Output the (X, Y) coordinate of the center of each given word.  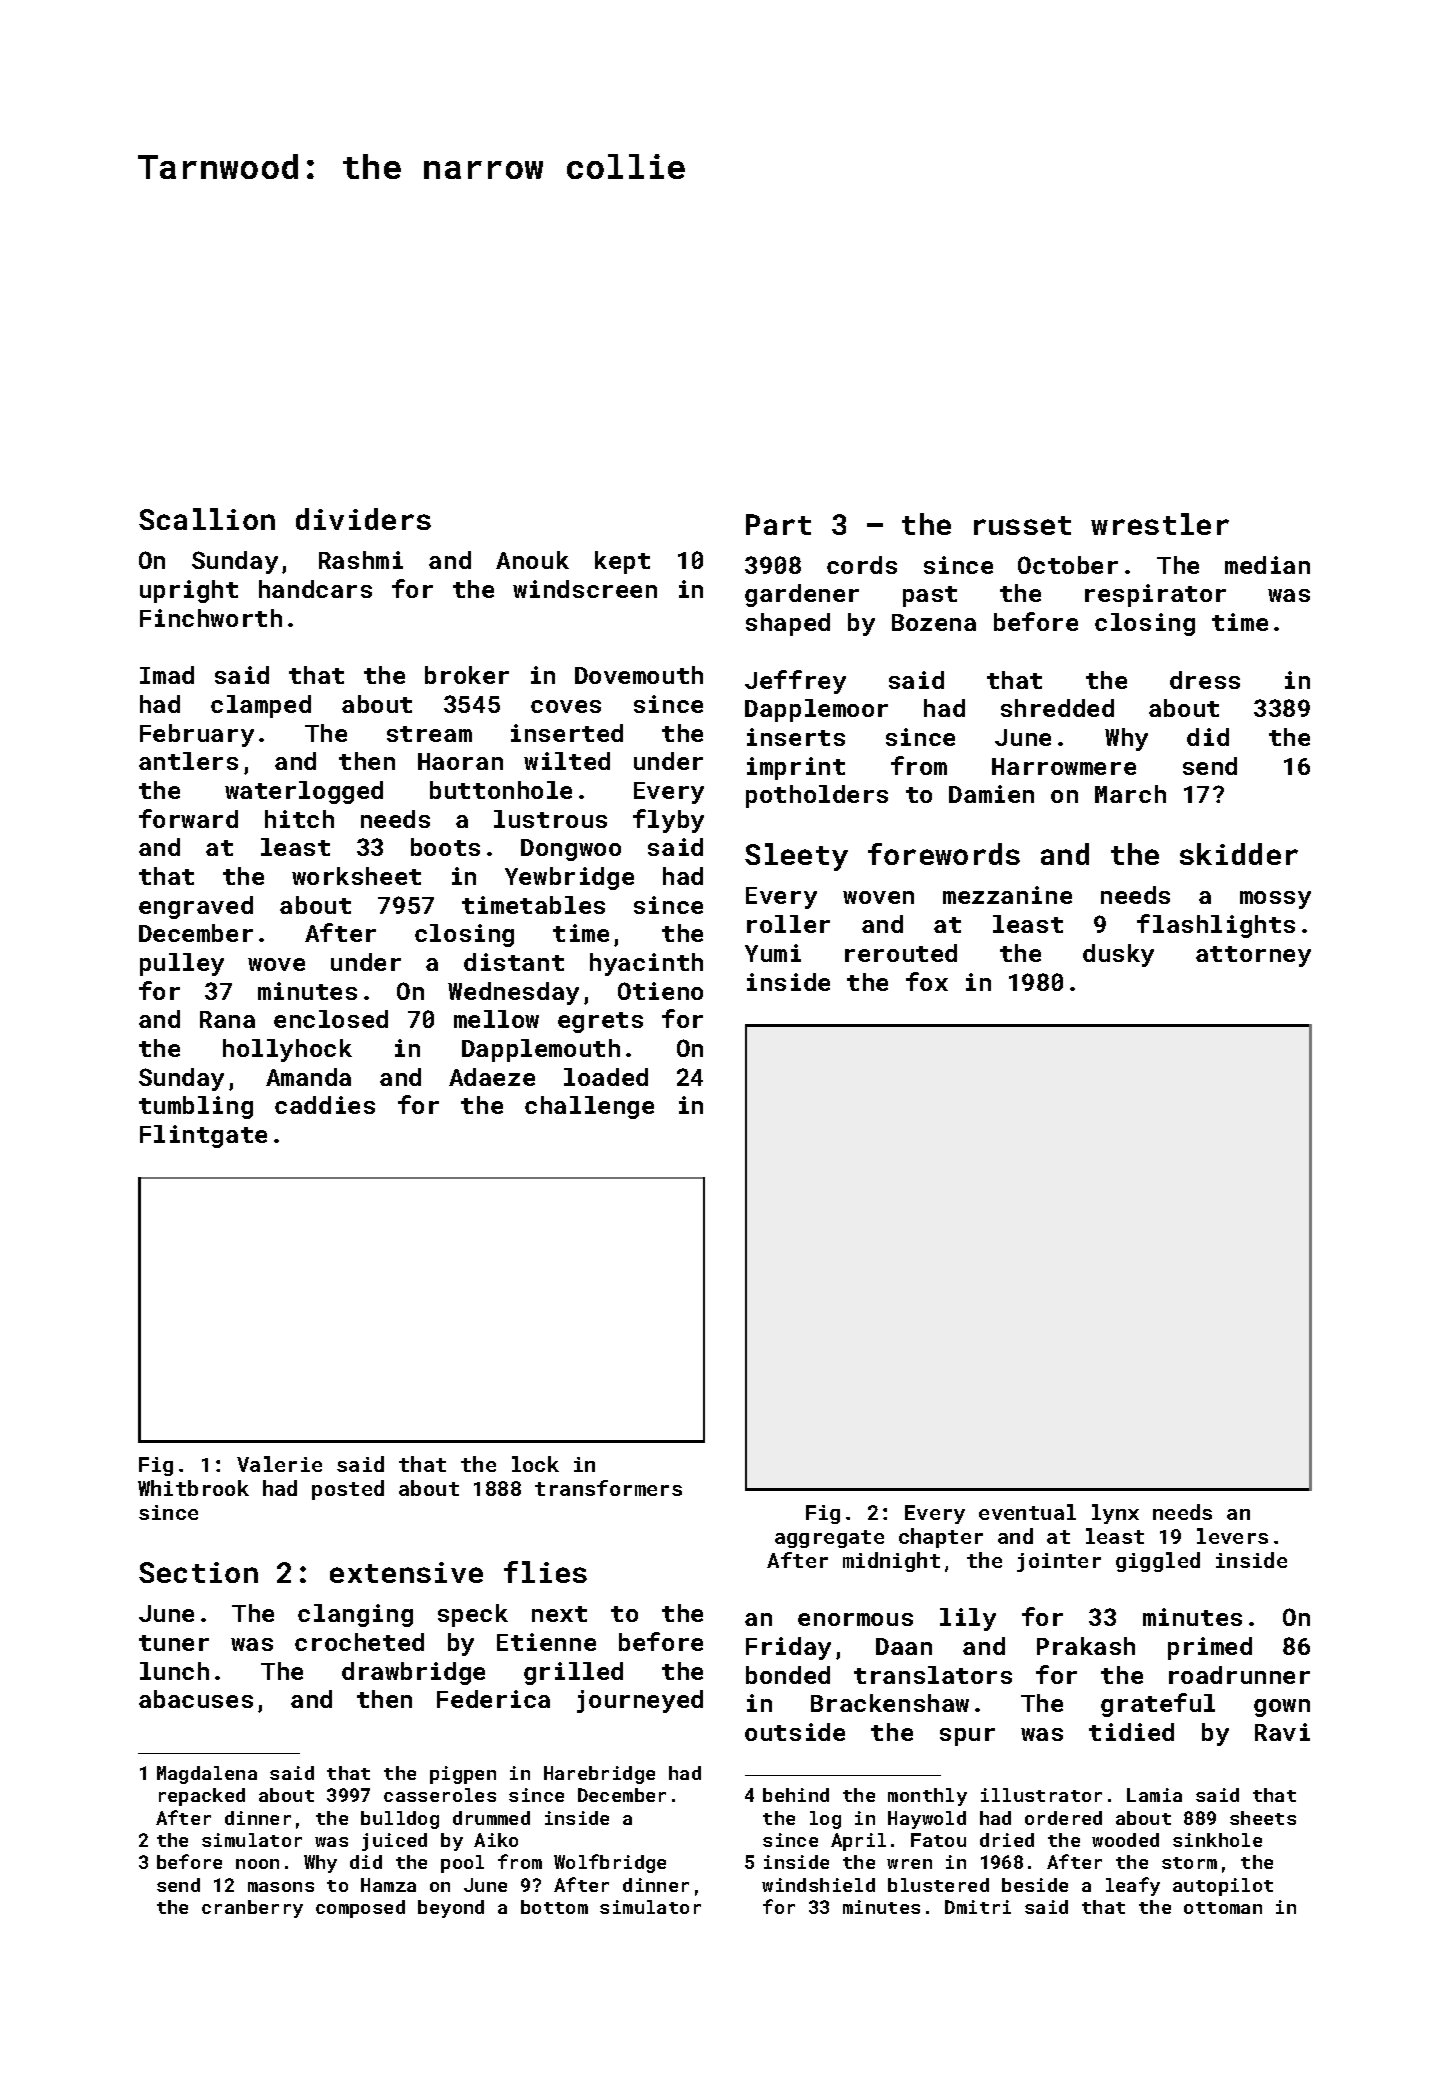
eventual (1027, 1512)
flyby (668, 821)
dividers (363, 519)
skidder (1239, 854)
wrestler (1160, 524)
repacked (202, 1797)
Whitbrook (193, 1488)
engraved (196, 907)
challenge (589, 1107)
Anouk (532, 560)
